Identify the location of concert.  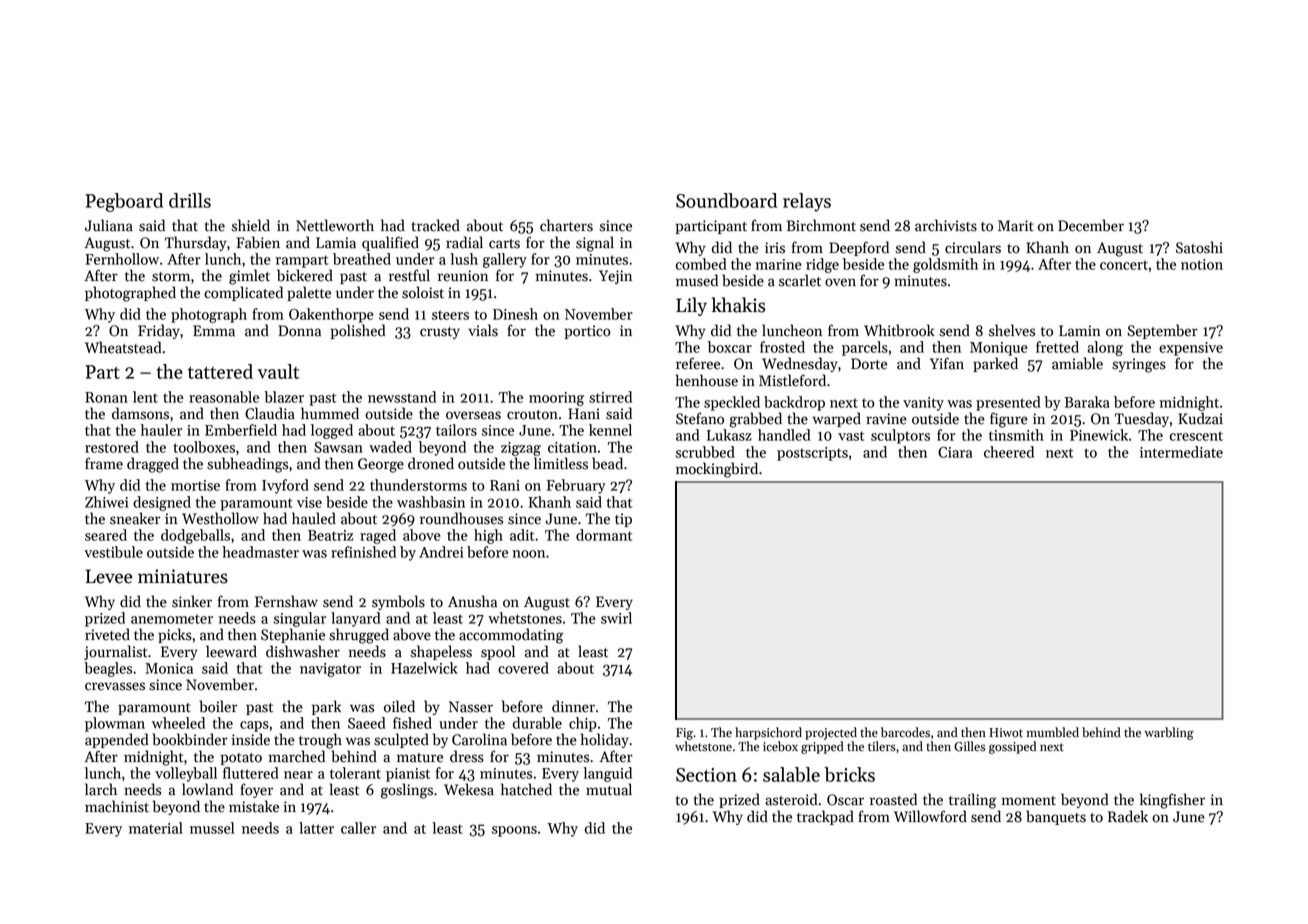
(1124, 265).
